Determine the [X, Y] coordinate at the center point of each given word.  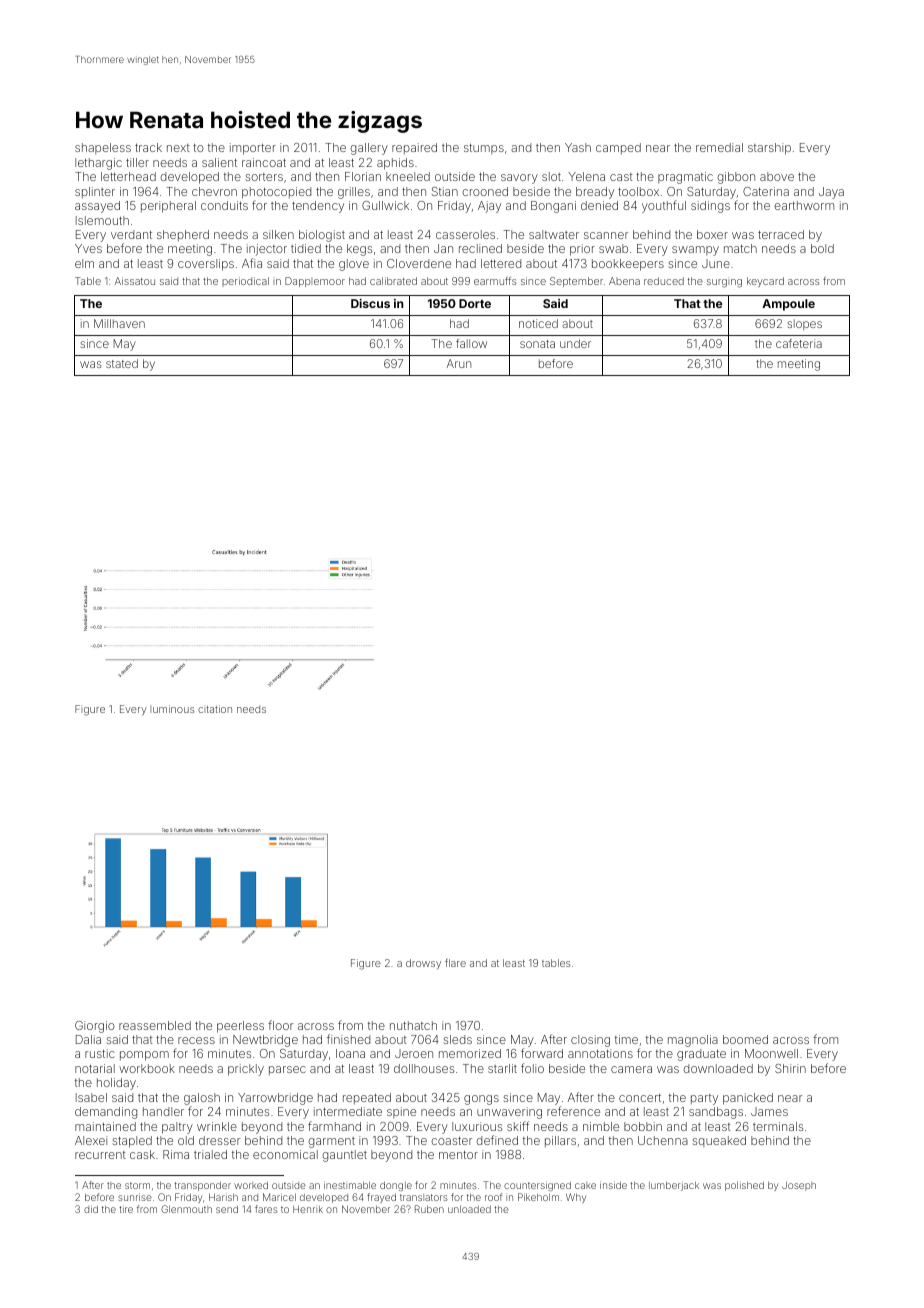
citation [215, 709]
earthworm [804, 205]
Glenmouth [186, 1209]
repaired [414, 148]
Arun [459, 363]
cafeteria [799, 343]
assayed [97, 207]
